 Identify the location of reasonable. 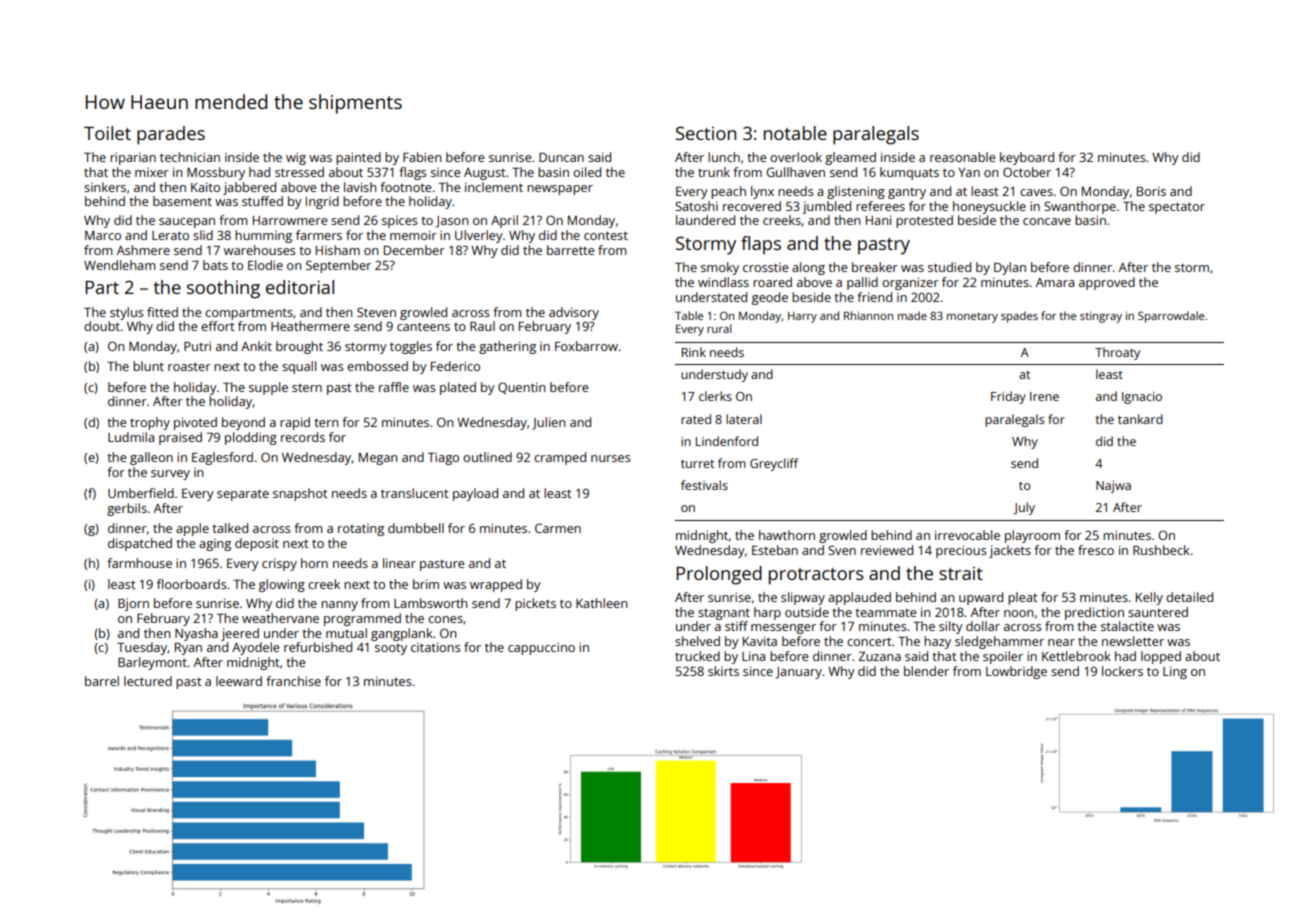
(962, 157).
